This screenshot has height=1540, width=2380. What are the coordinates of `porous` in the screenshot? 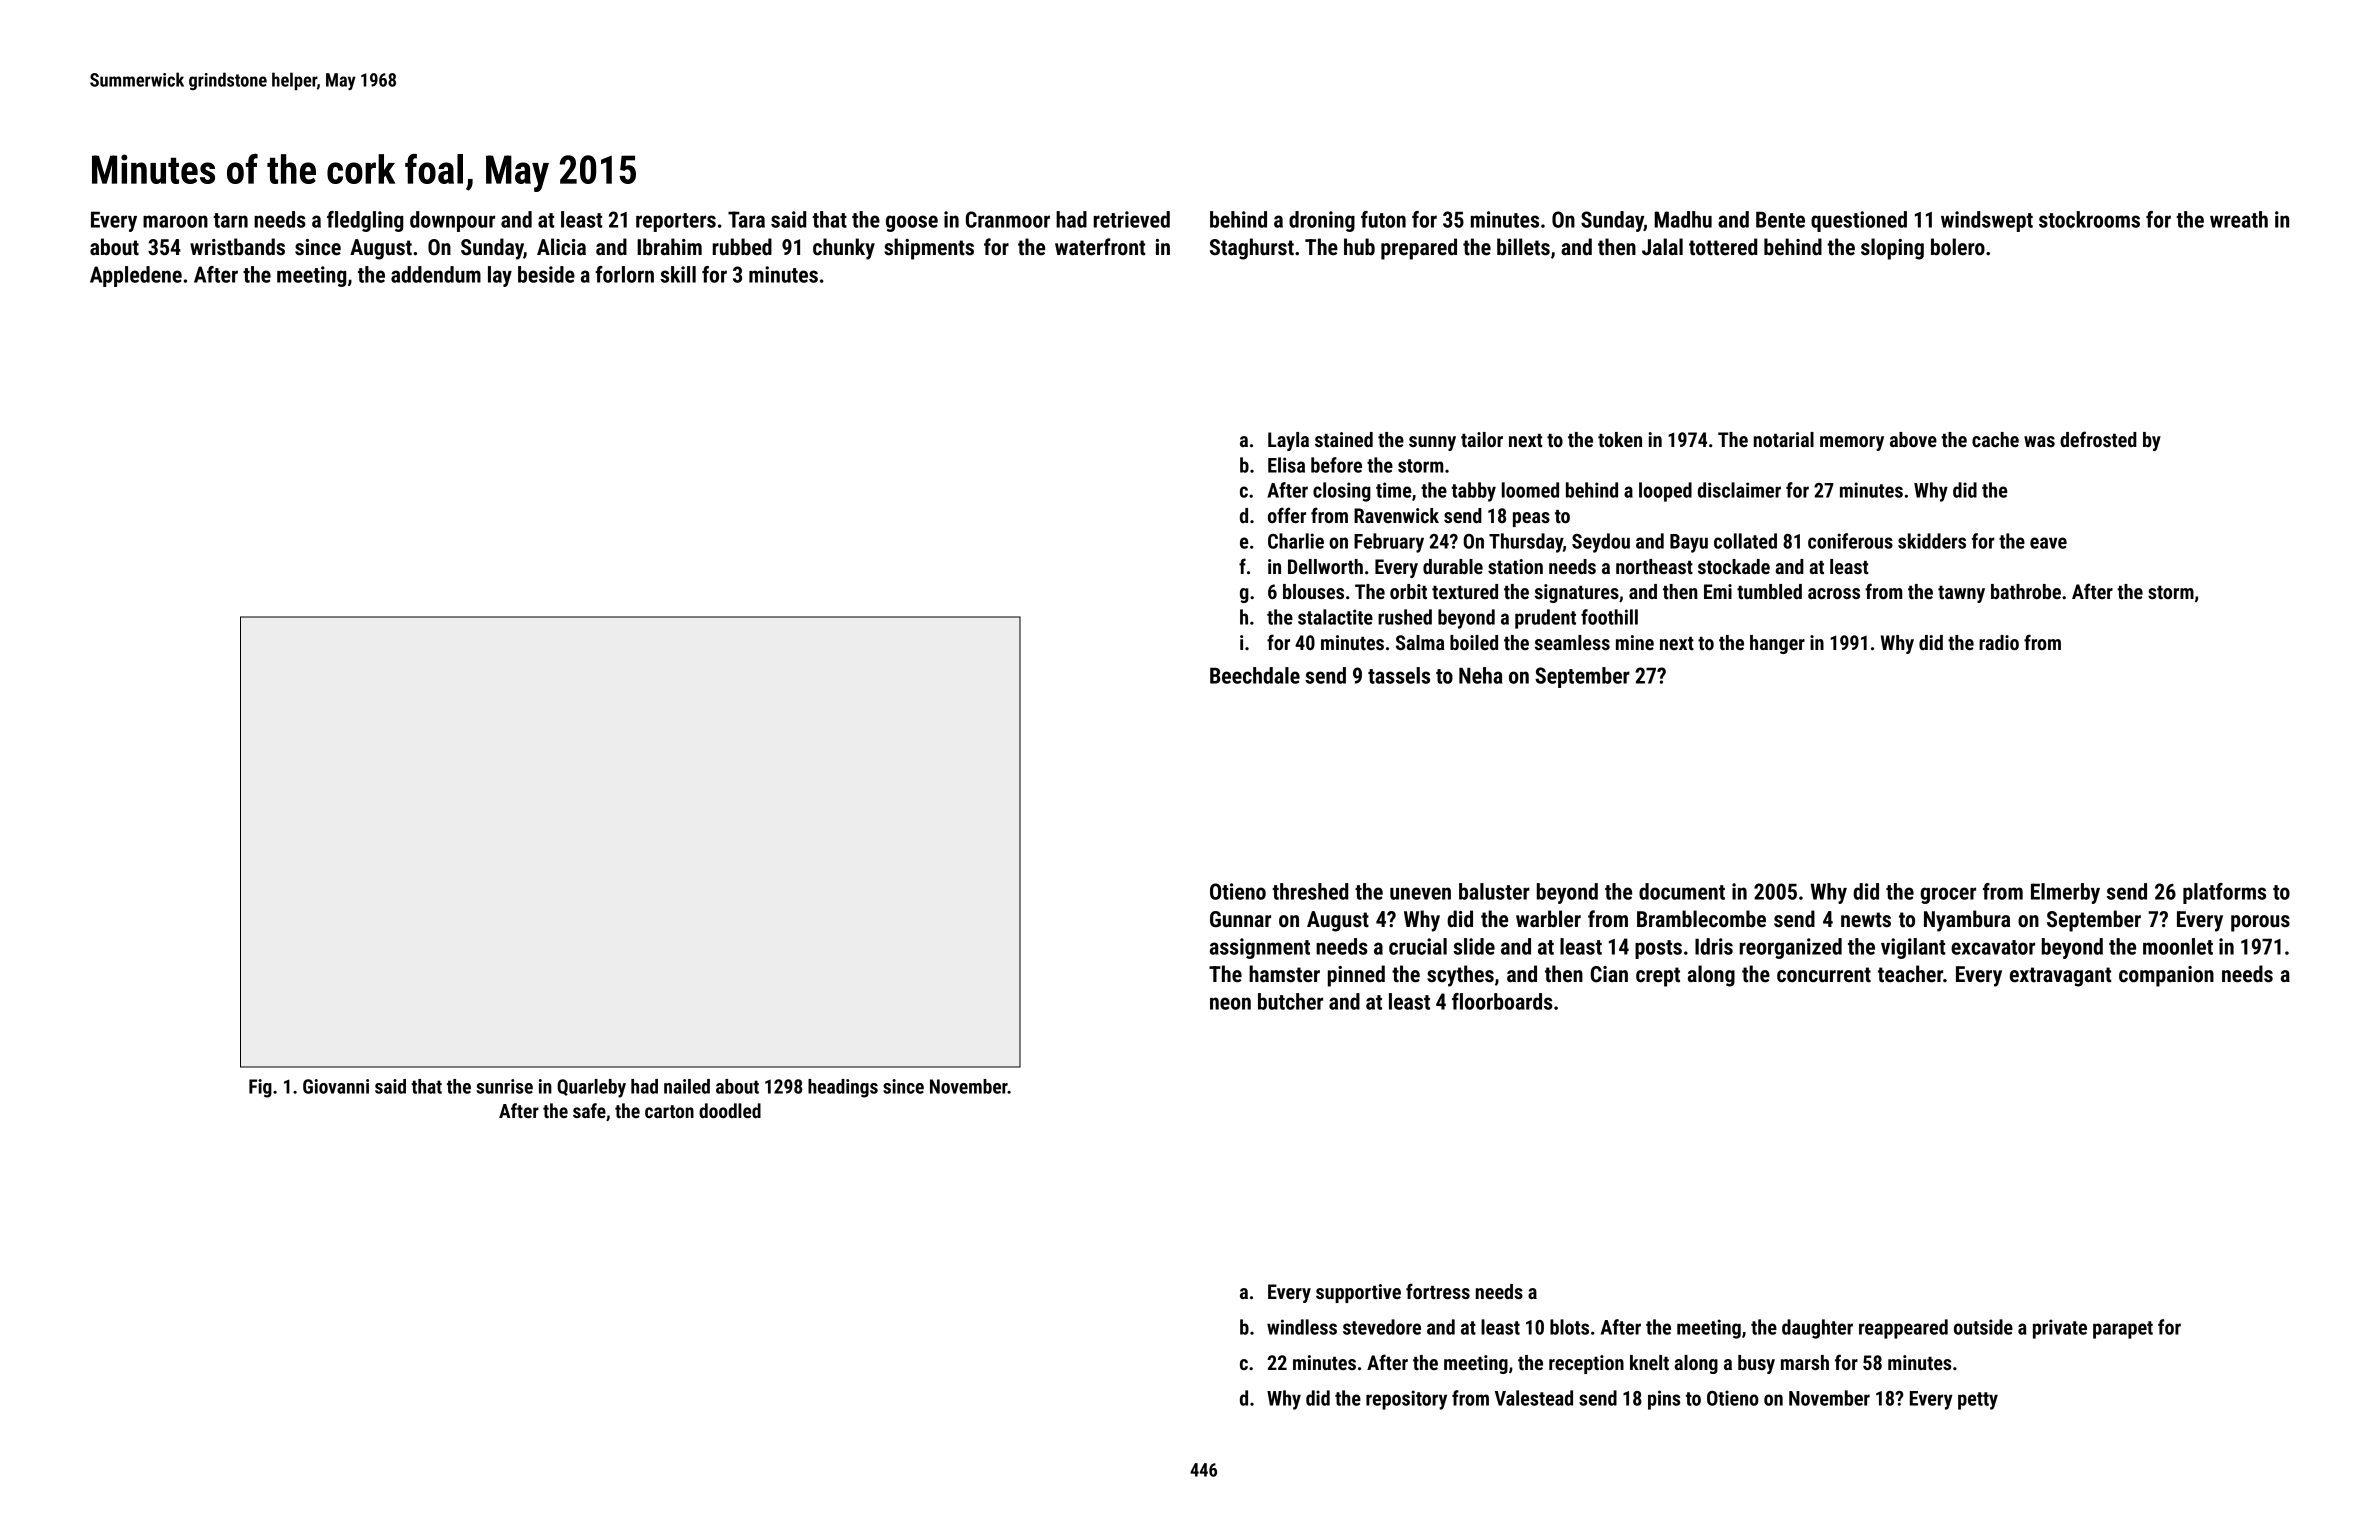 It's located at (2260, 923).
